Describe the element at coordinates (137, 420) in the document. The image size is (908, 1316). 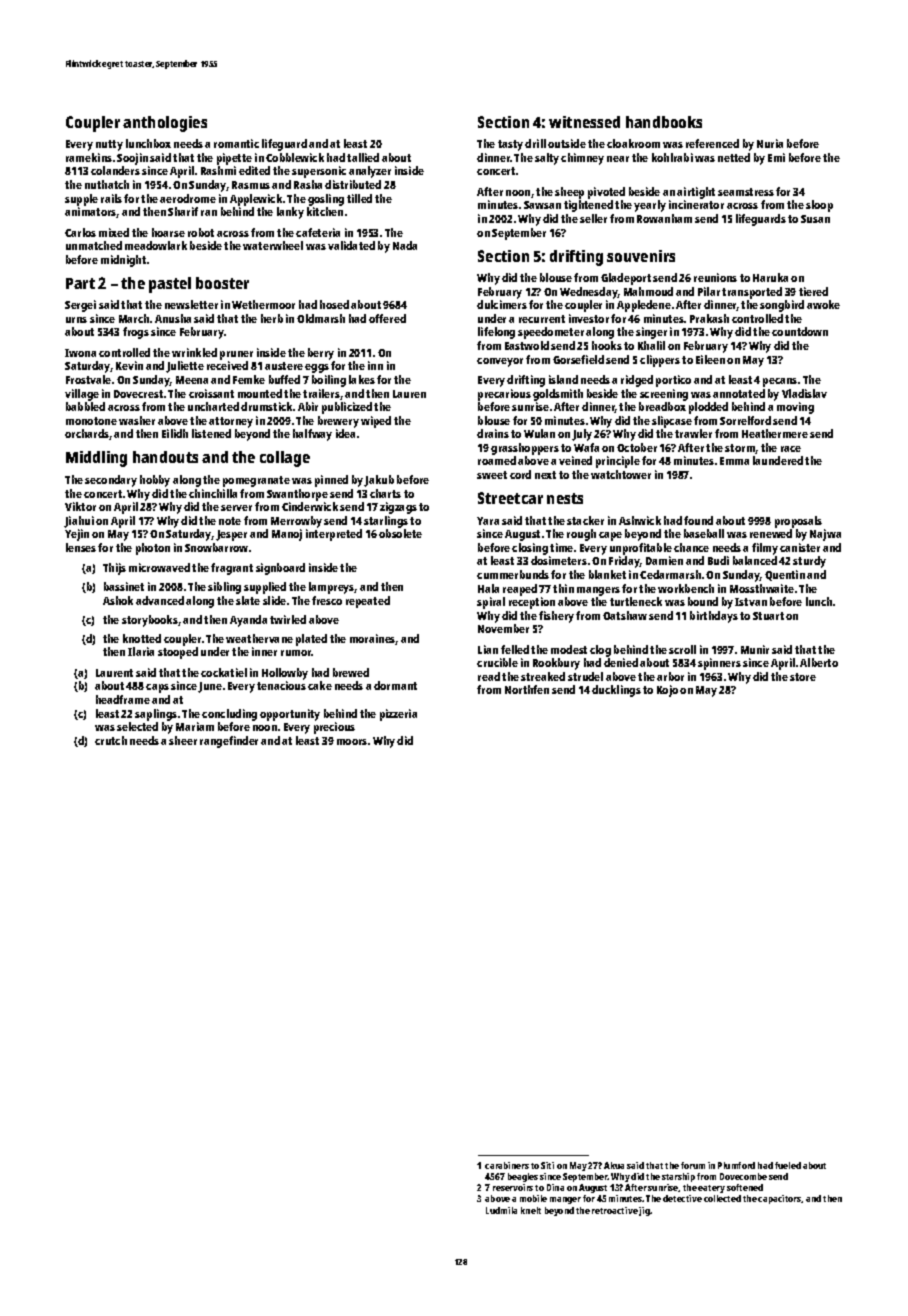
I see `washer` at that location.
